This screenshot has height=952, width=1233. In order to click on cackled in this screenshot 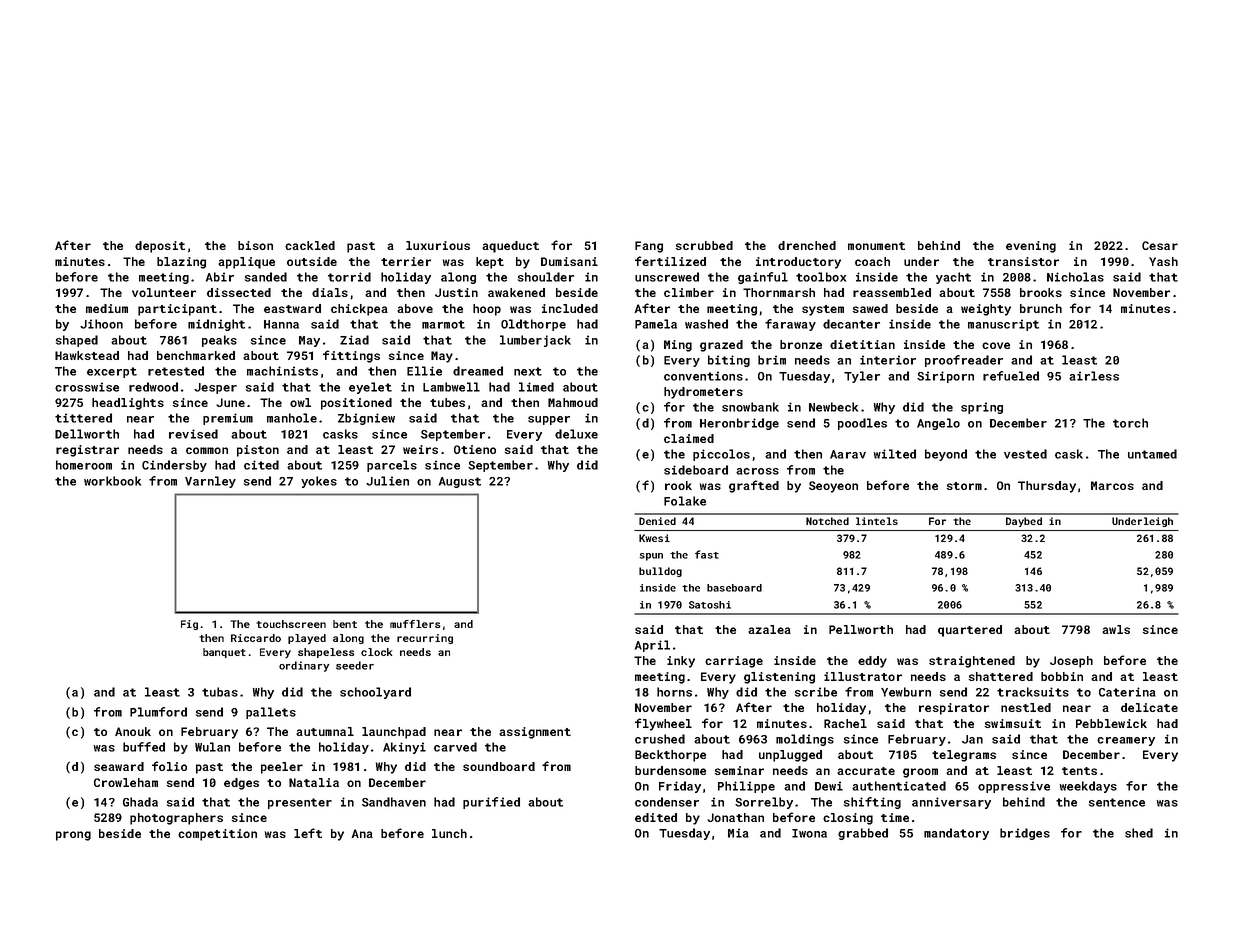, I will do `click(310, 245)`.
